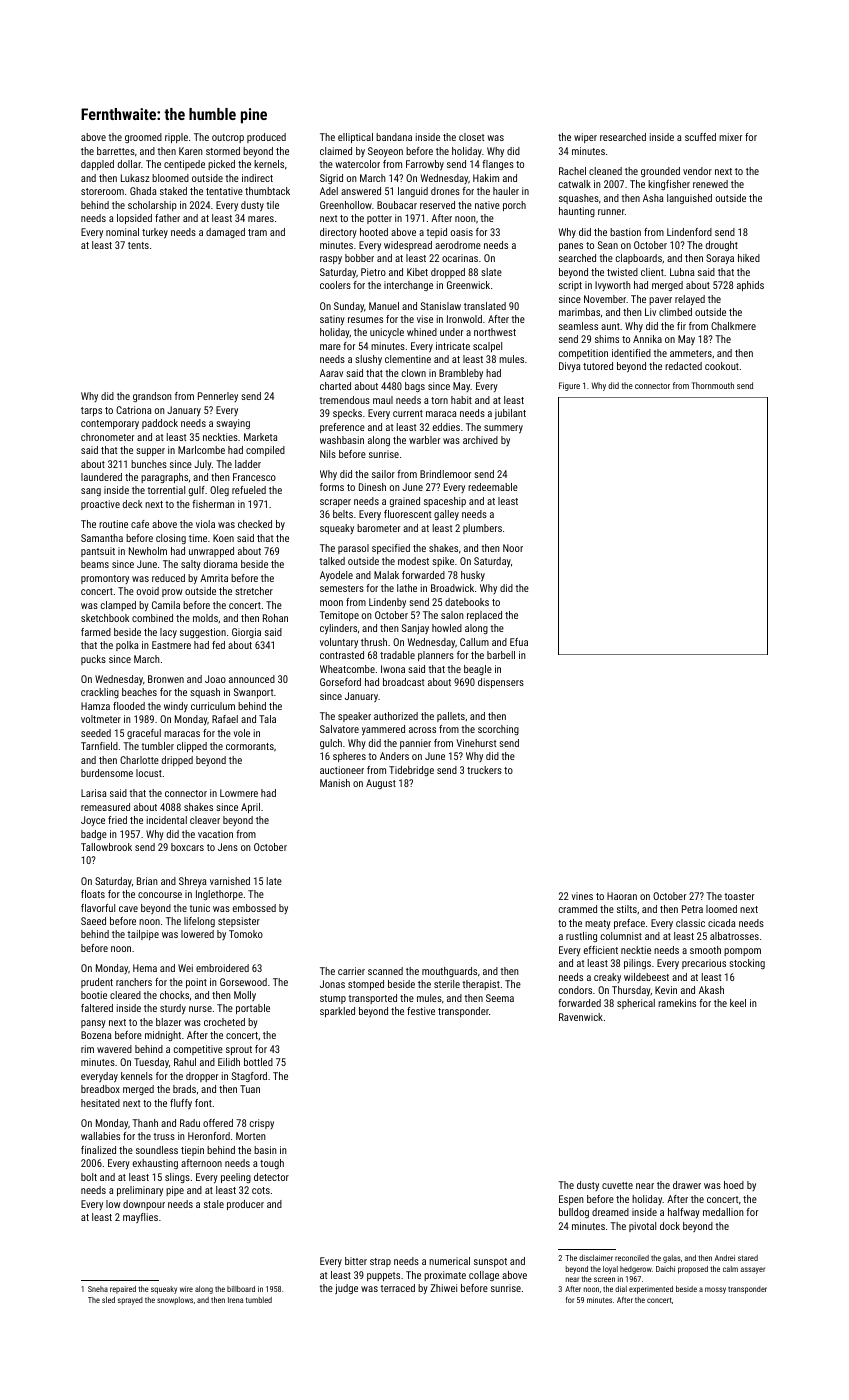 The image size is (849, 1400). I want to click on salon, so click(452, 615).
